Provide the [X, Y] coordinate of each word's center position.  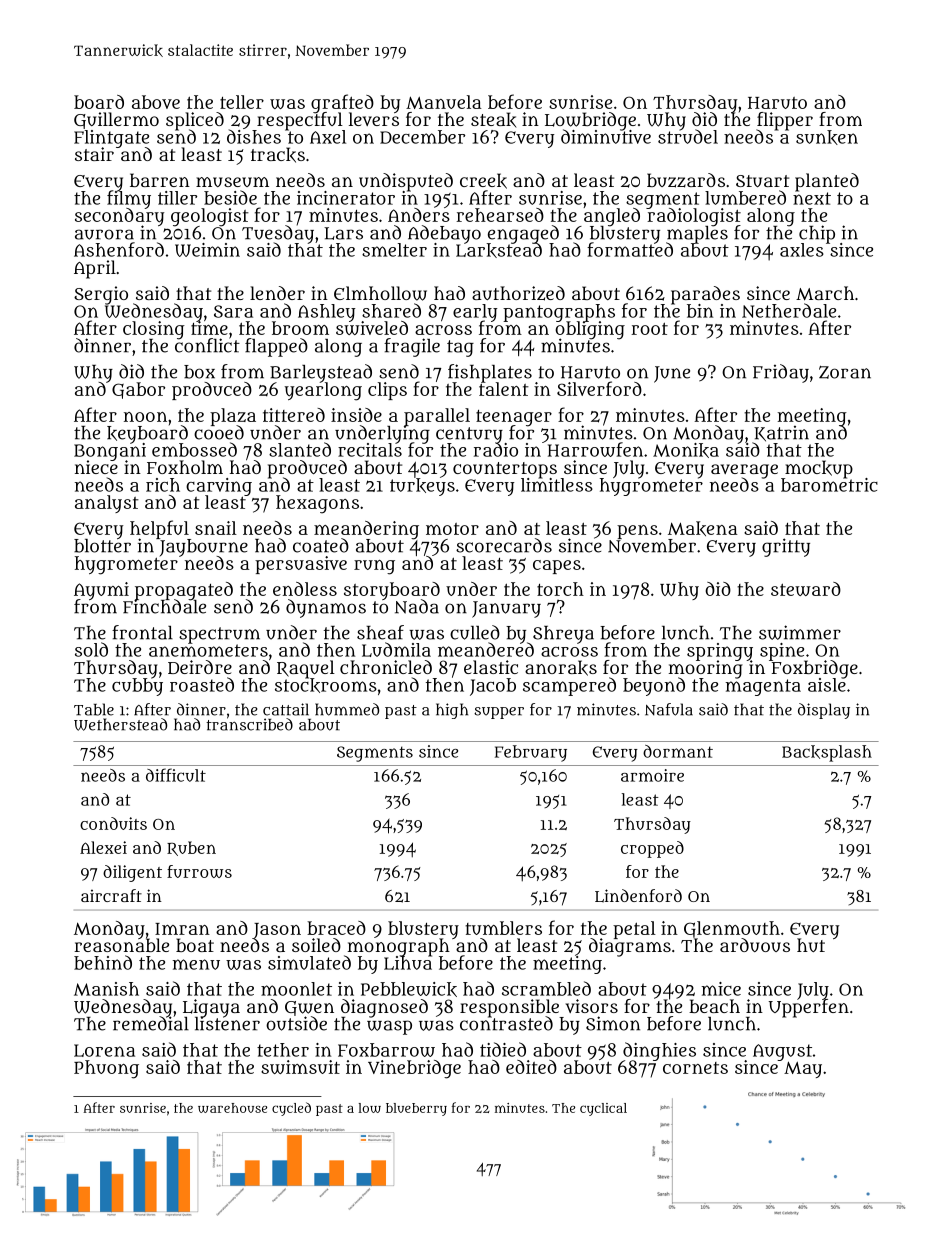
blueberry [416, 1109]
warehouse [232, 1108]
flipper [784, 121]
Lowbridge [590, 121]
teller [242, 102]
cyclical [603, 1109]
